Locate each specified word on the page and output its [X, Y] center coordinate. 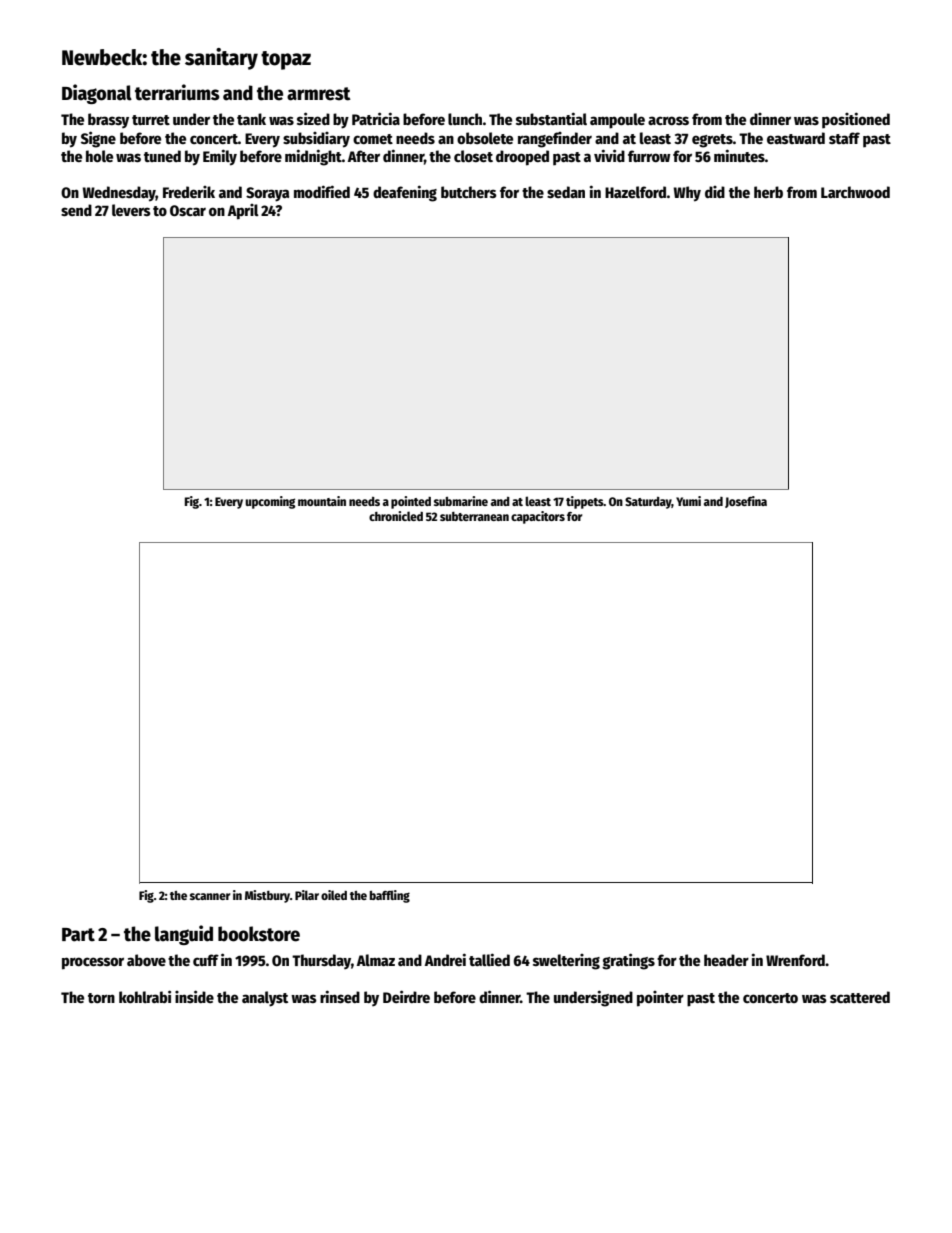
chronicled [396, 516]
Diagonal [97, 94]
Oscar [188, 210]
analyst [265, 999]
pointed [411, 502]
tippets [585, 502]
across [668, 120]
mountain [322, 501]
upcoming [270, 502]
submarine [461, 501]
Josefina [746, 502]
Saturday [648, 503]
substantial [551, 118]
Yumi [688, 501]
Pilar [307, 895]
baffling [390, 896]
